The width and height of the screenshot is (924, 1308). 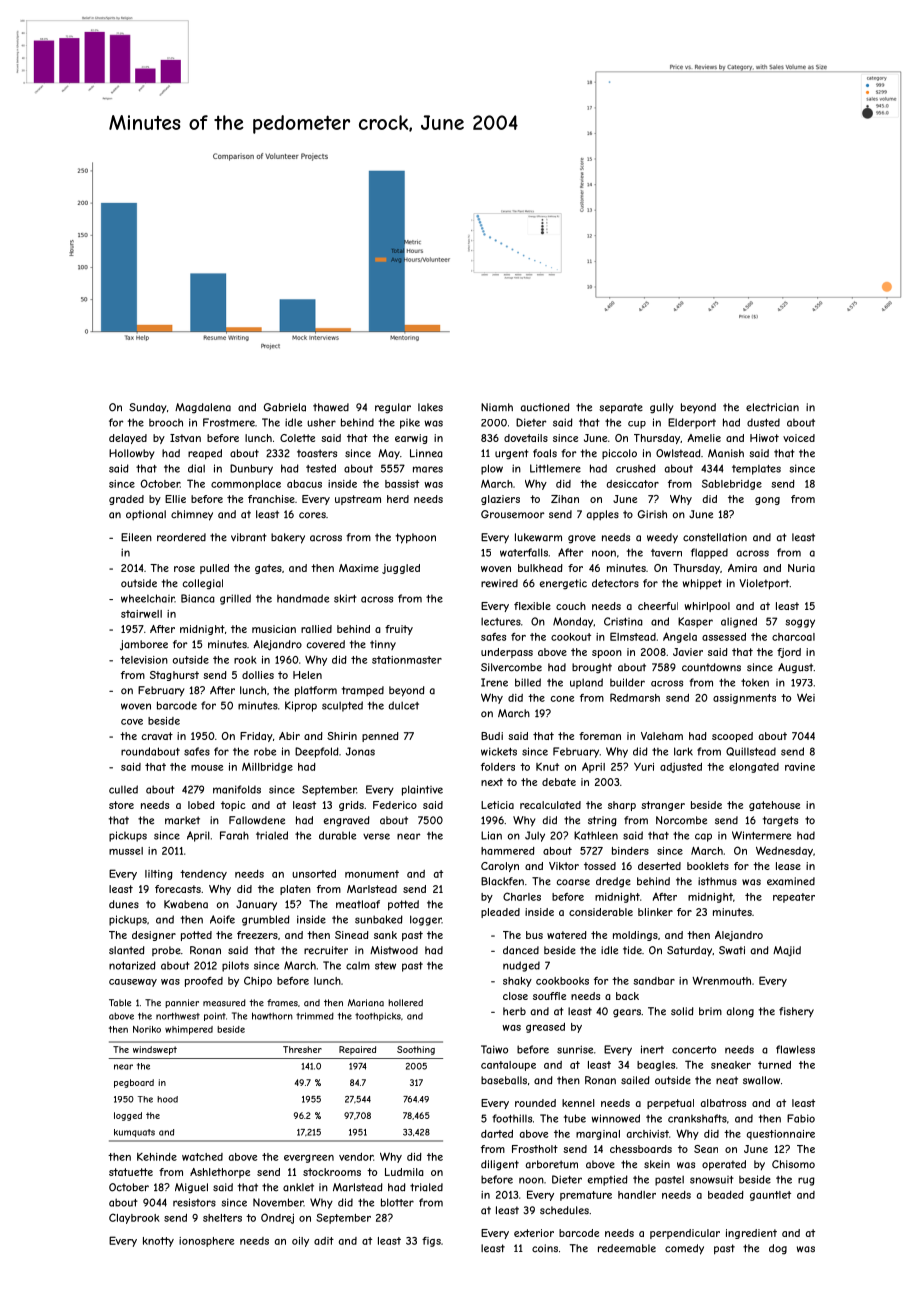 I want to click on coins, so click(x=545, y=1248).
